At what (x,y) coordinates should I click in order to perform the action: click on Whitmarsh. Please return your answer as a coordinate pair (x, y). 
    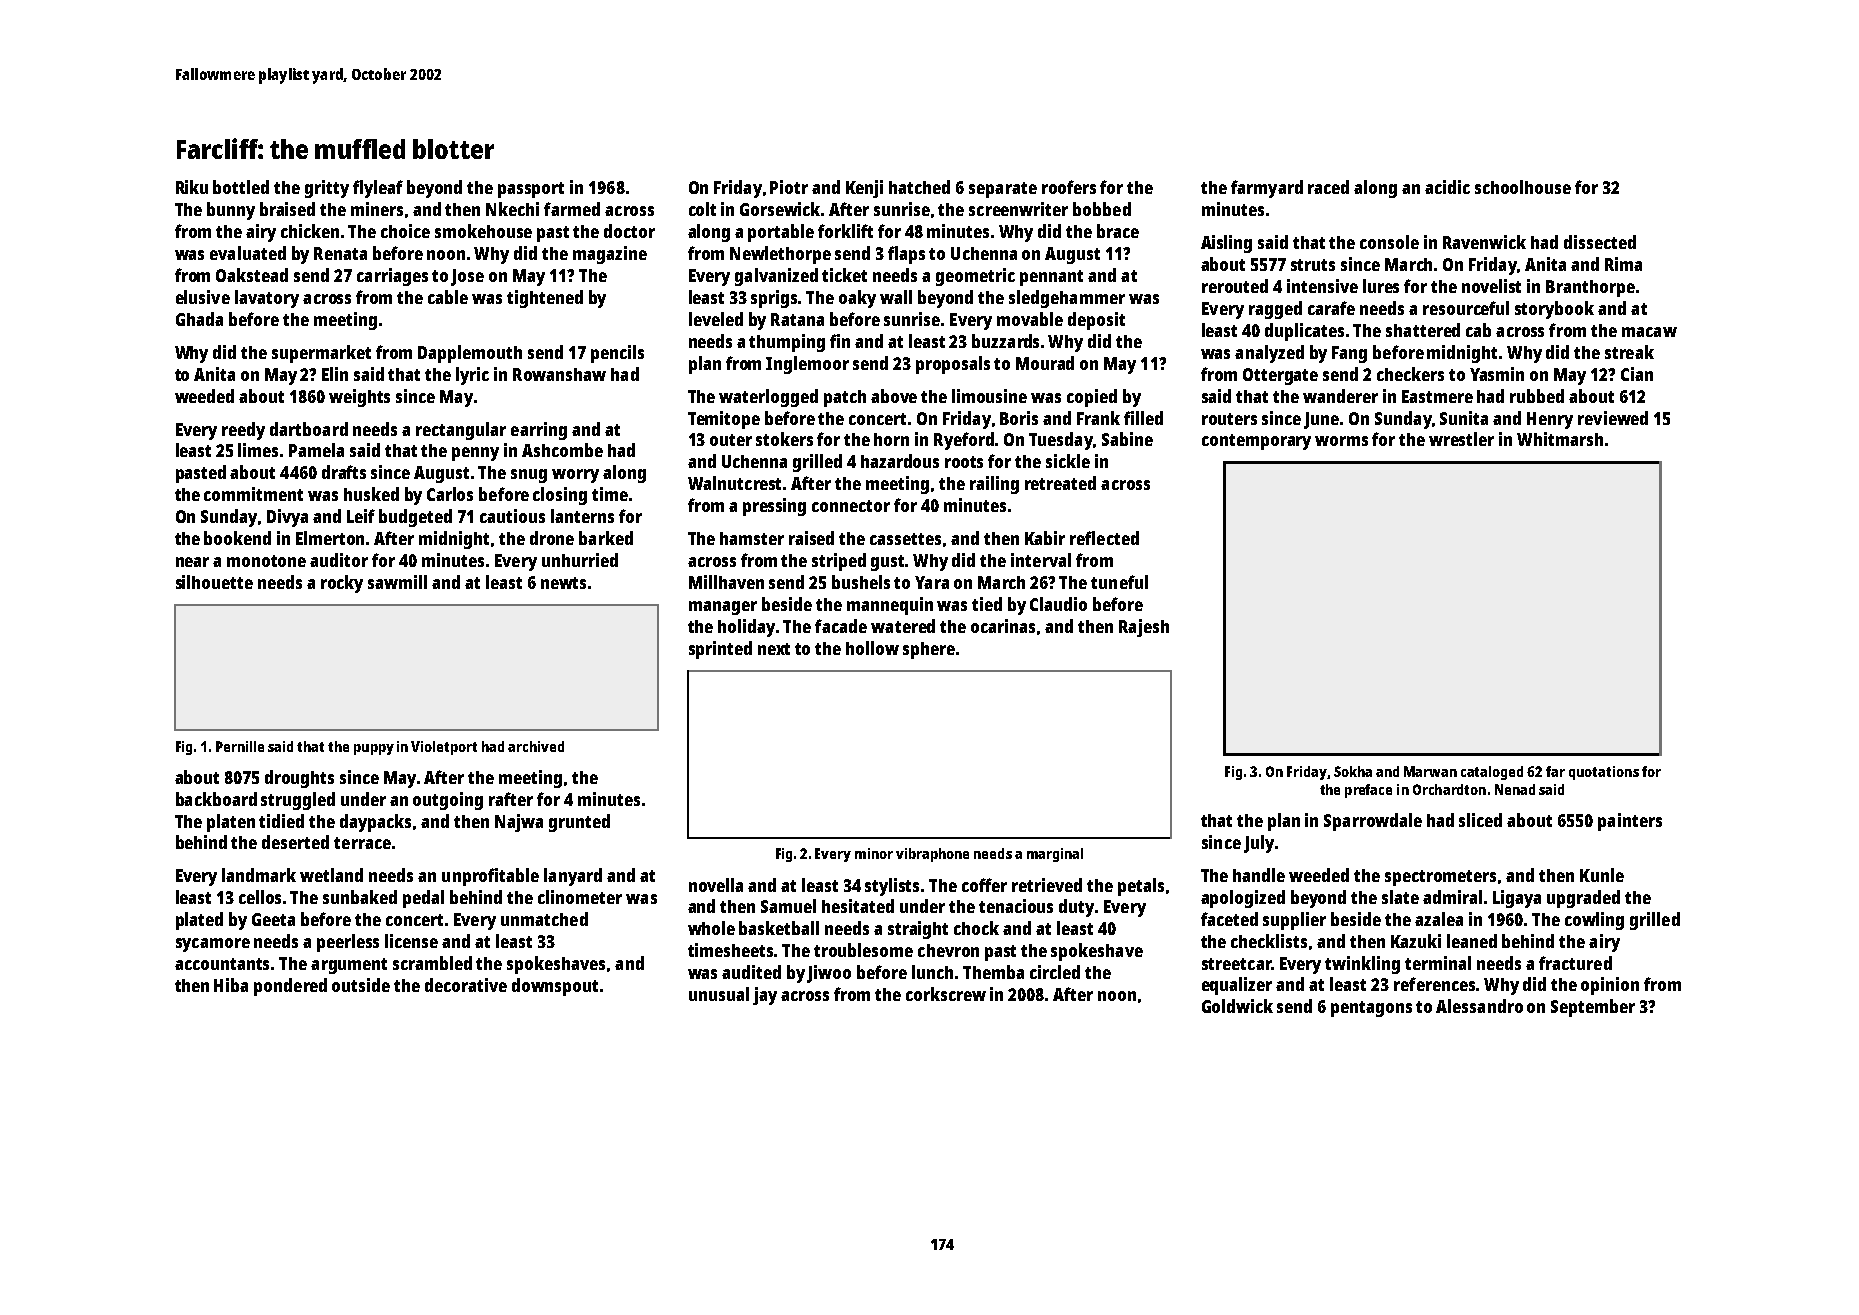
    Looking at the image, I should click on (1560, 439).
